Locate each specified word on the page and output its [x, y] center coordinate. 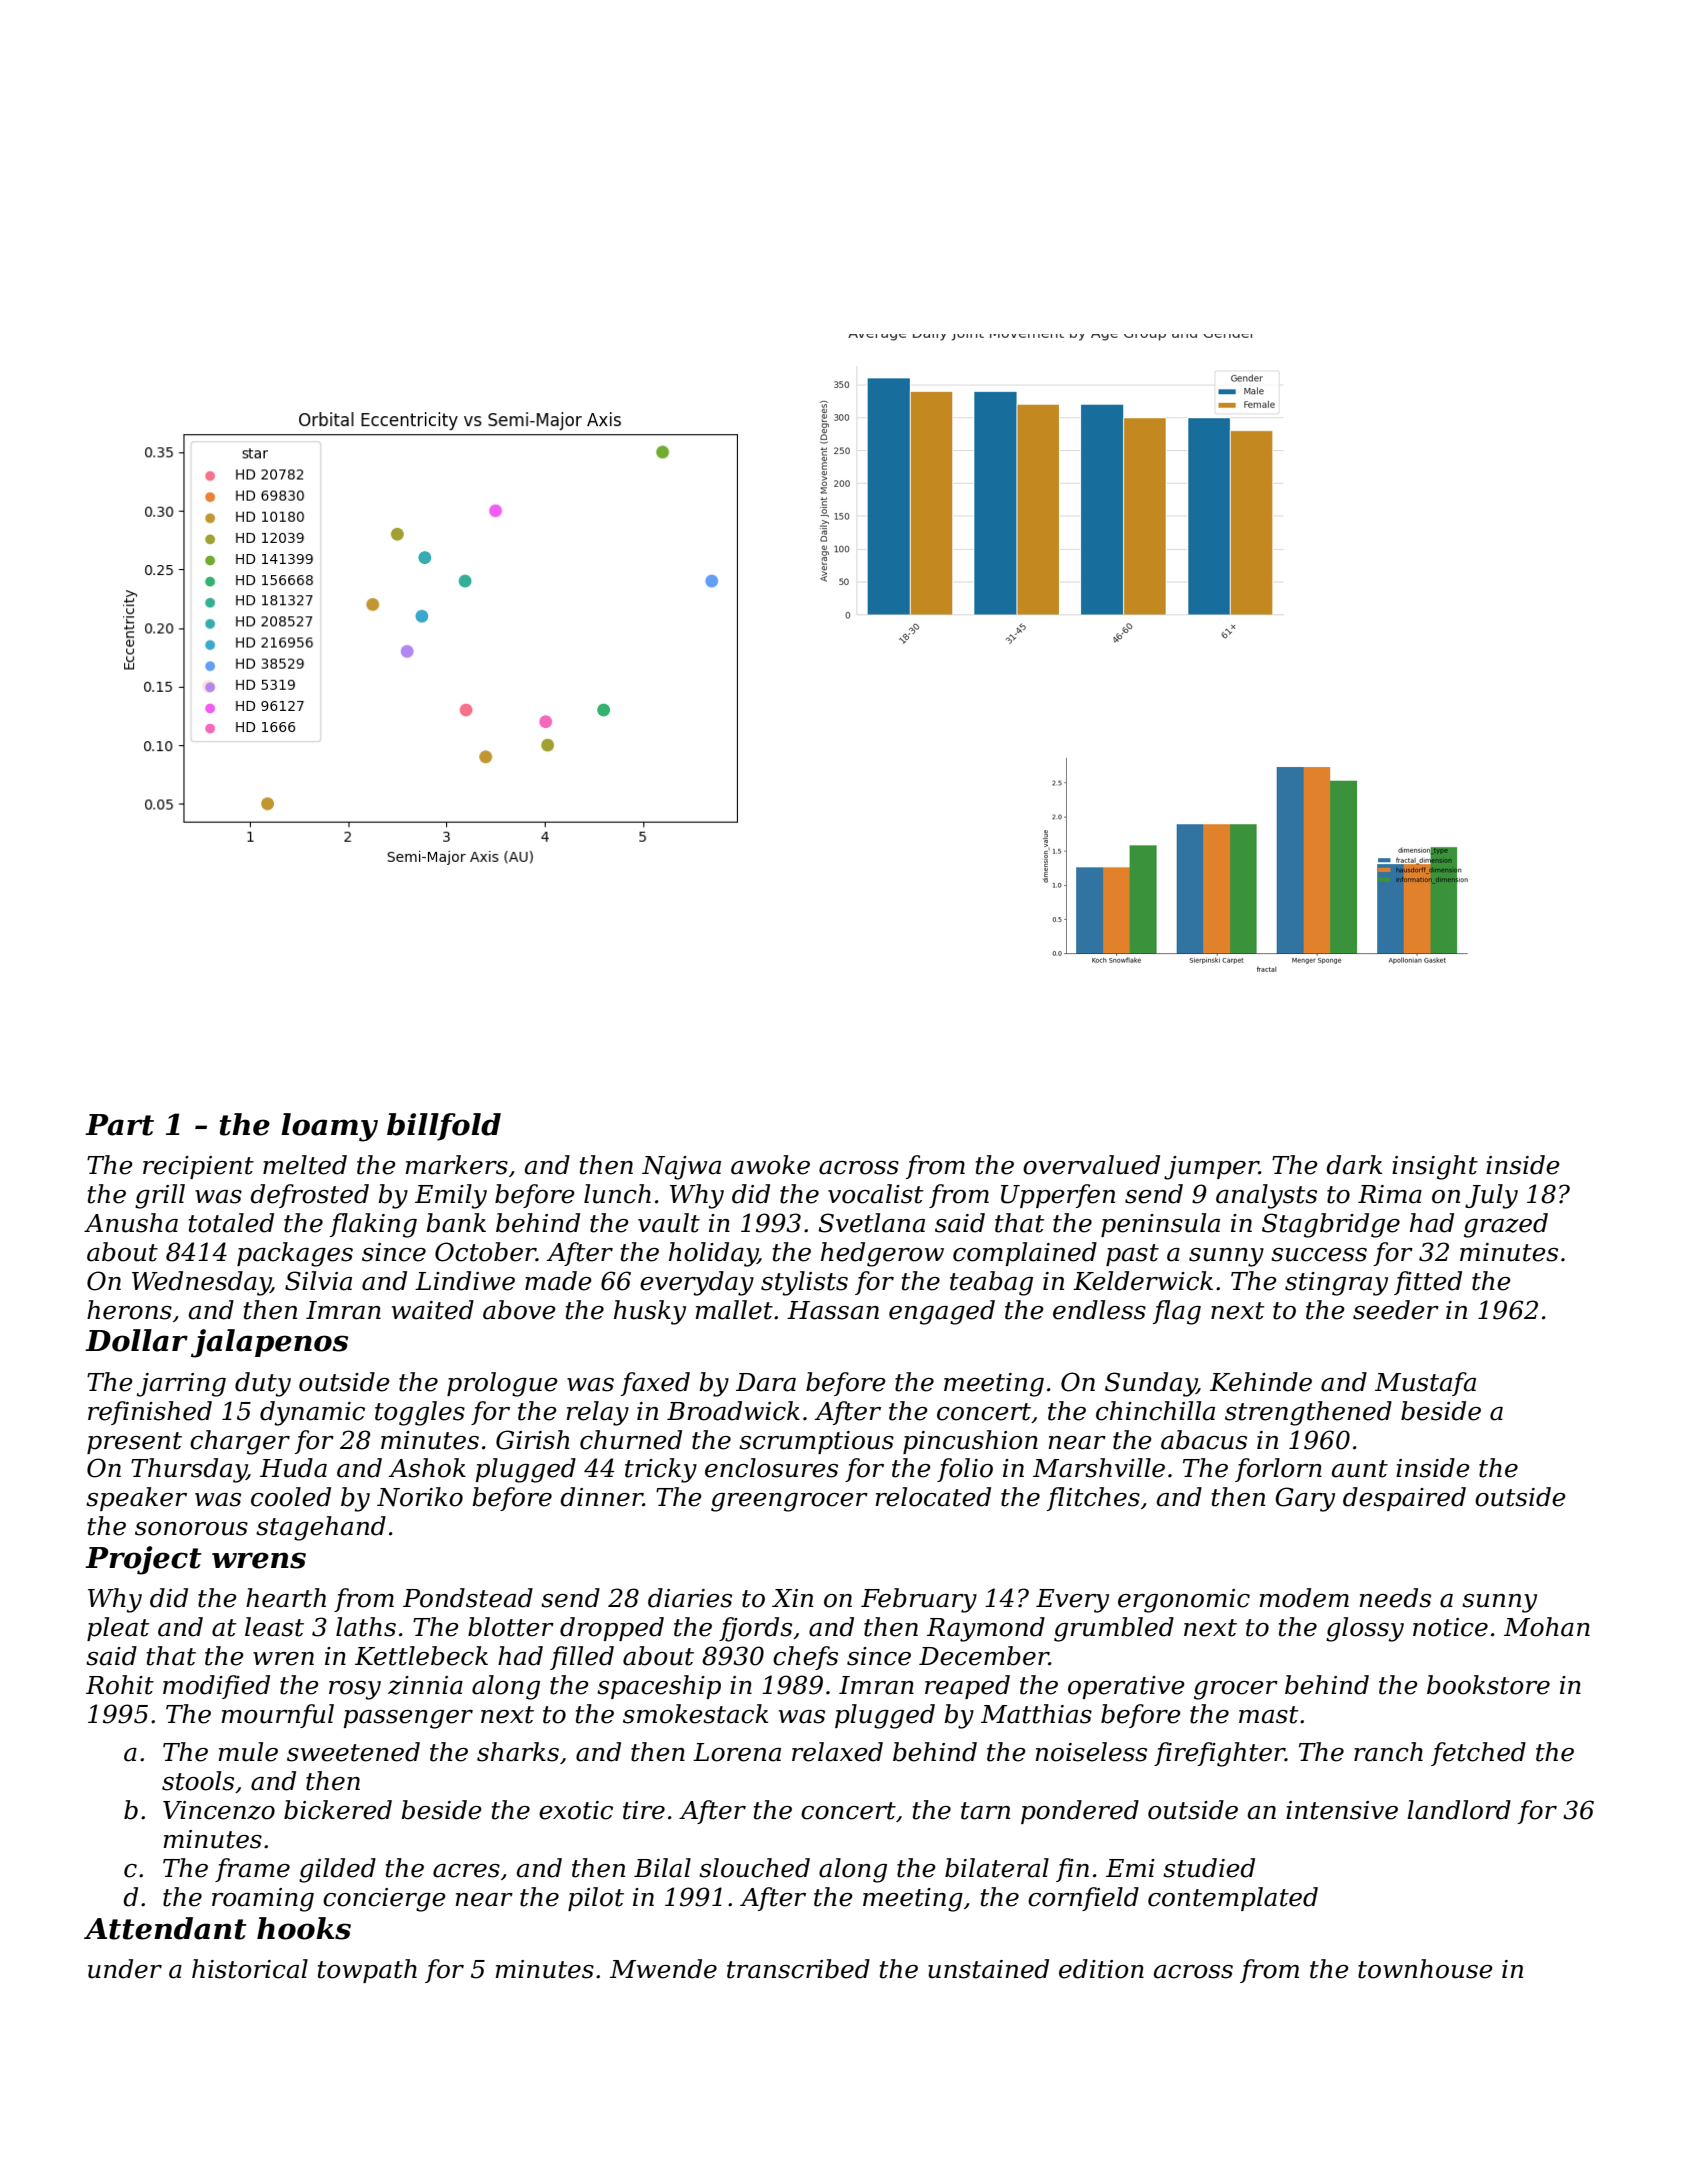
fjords [755, 1629]
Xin [792, 1598]
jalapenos [269, 1343]
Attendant [165, 1928]
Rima [1390, 1194]
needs [1395, 1598]
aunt [1359, 1469]
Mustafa [1425, 1384]
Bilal [662, 1868]
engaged [942, 1312]
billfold [444, 1127]
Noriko [420, 1497]
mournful [277, 1716]
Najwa [681, 1168]
